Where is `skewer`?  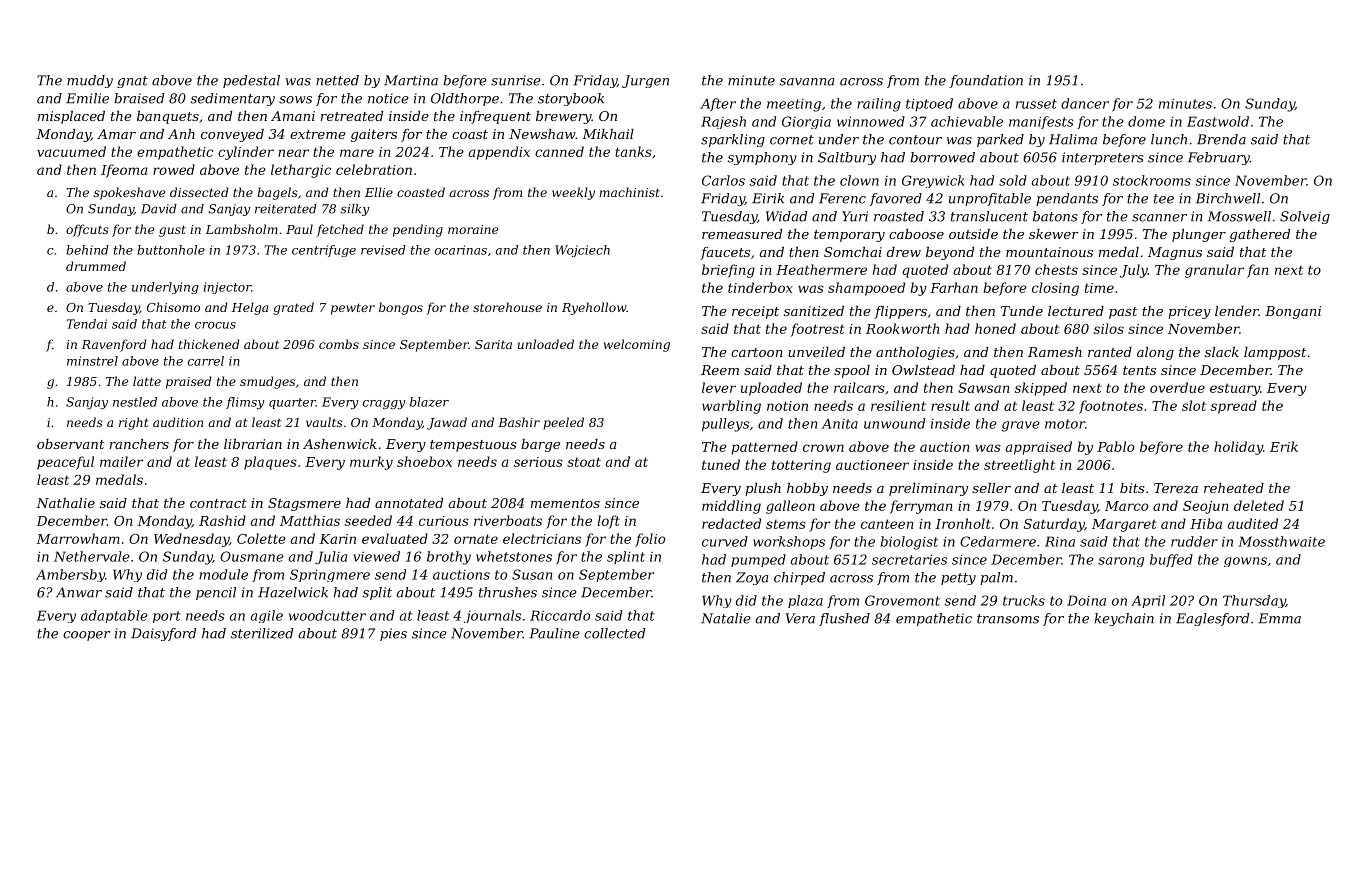
skewer is located at coordinates (1053, 234).
